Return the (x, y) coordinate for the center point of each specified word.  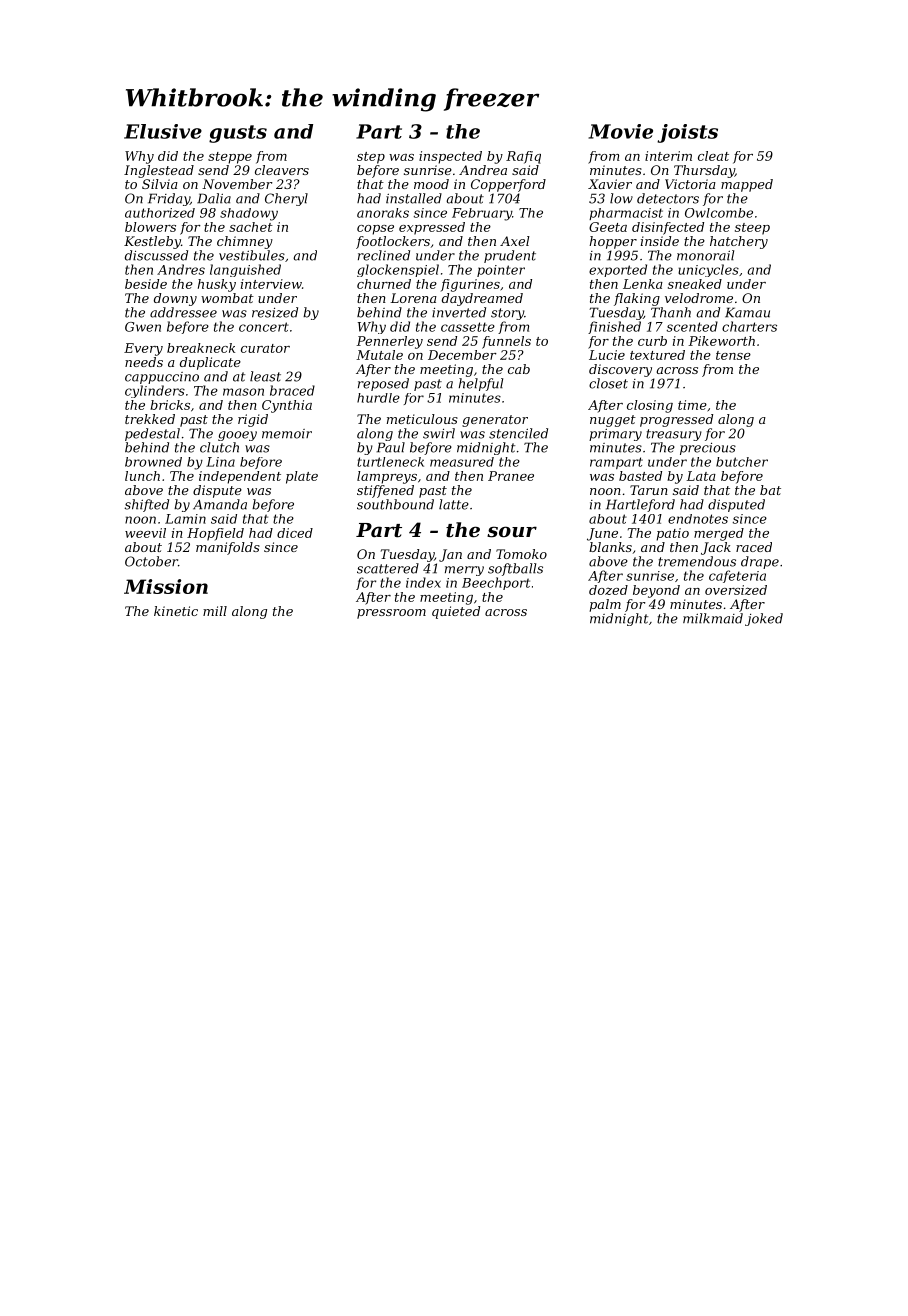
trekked (150, 419)
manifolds (228, 548)
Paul (390, 447)
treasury (674, 435)
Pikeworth (721, 341)
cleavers (282, 170)
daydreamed (482, 299)
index (423, 582)
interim (668, 156)
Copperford (508, 185)
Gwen (143, 327)
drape (760, 562)
